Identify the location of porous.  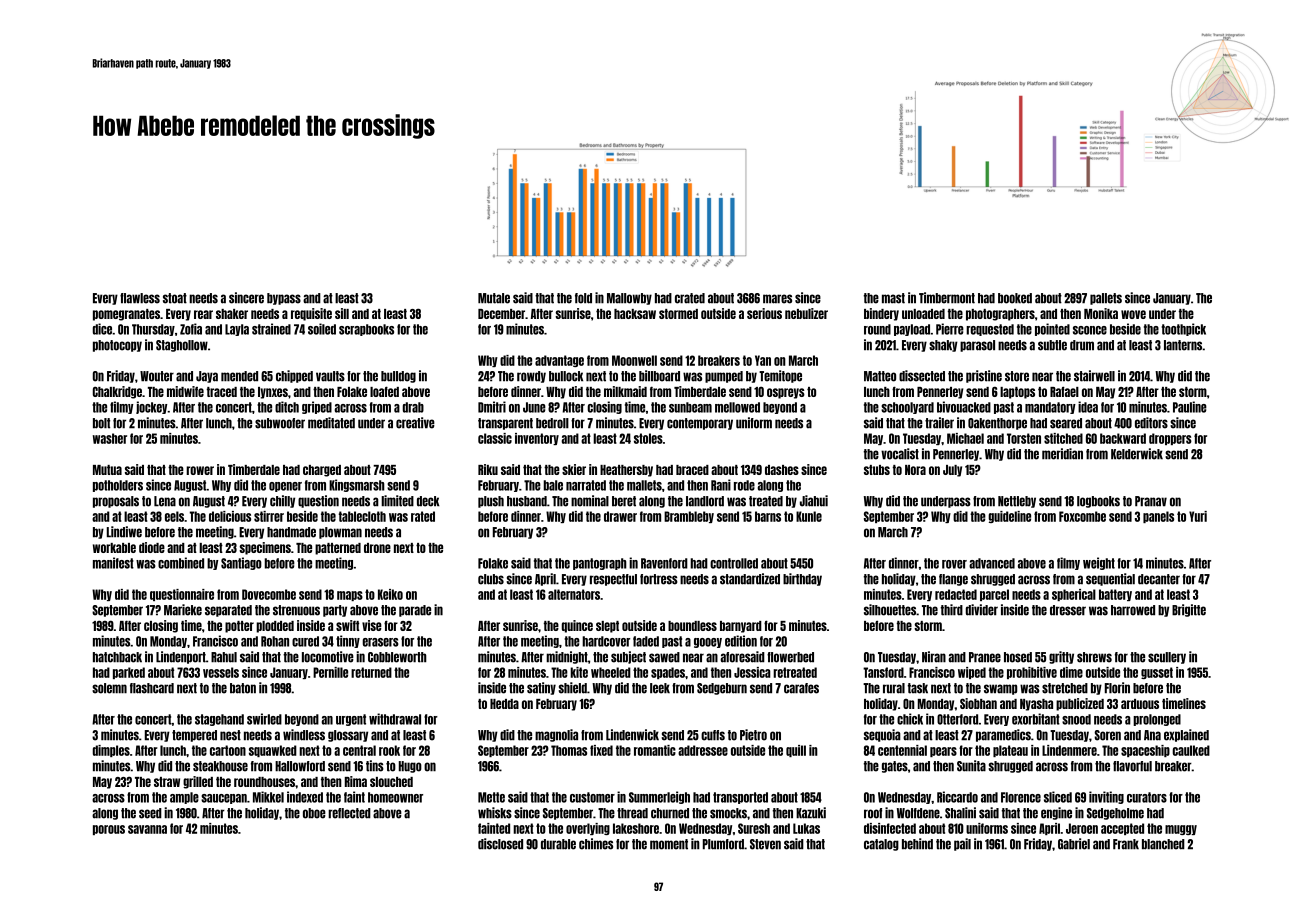
(109, 830).
